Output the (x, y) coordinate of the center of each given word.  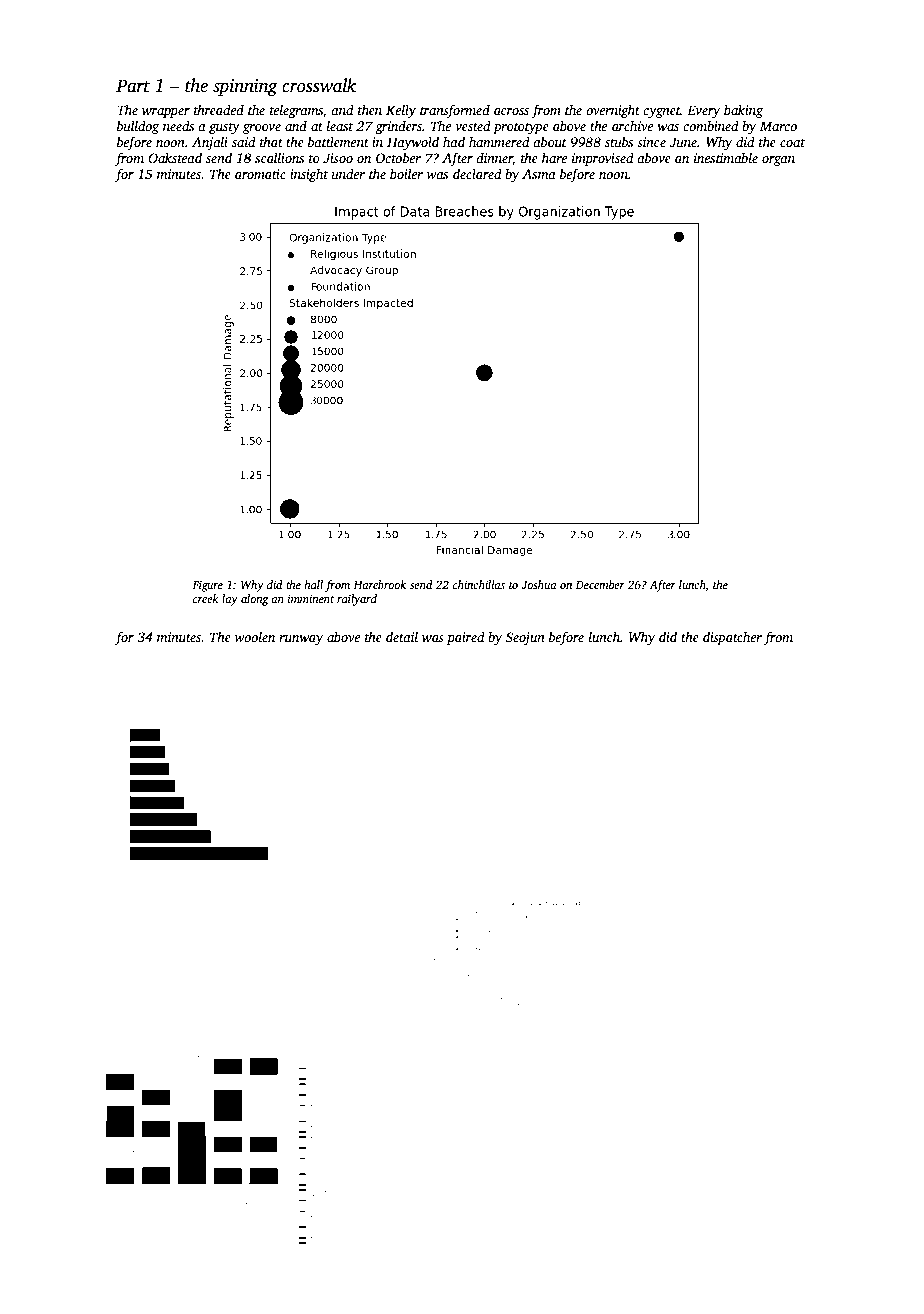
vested (473, 125)
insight (309, 175)
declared (477, 173)
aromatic (260, 174)
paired (466, 638)
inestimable (726, 157)
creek (206, 598)
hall (313, 584)
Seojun (525, 638)
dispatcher (732, 638)
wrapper (166, 113)
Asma (539, 174)
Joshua (539, 584)
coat (792, 143)
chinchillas (479, 584)
